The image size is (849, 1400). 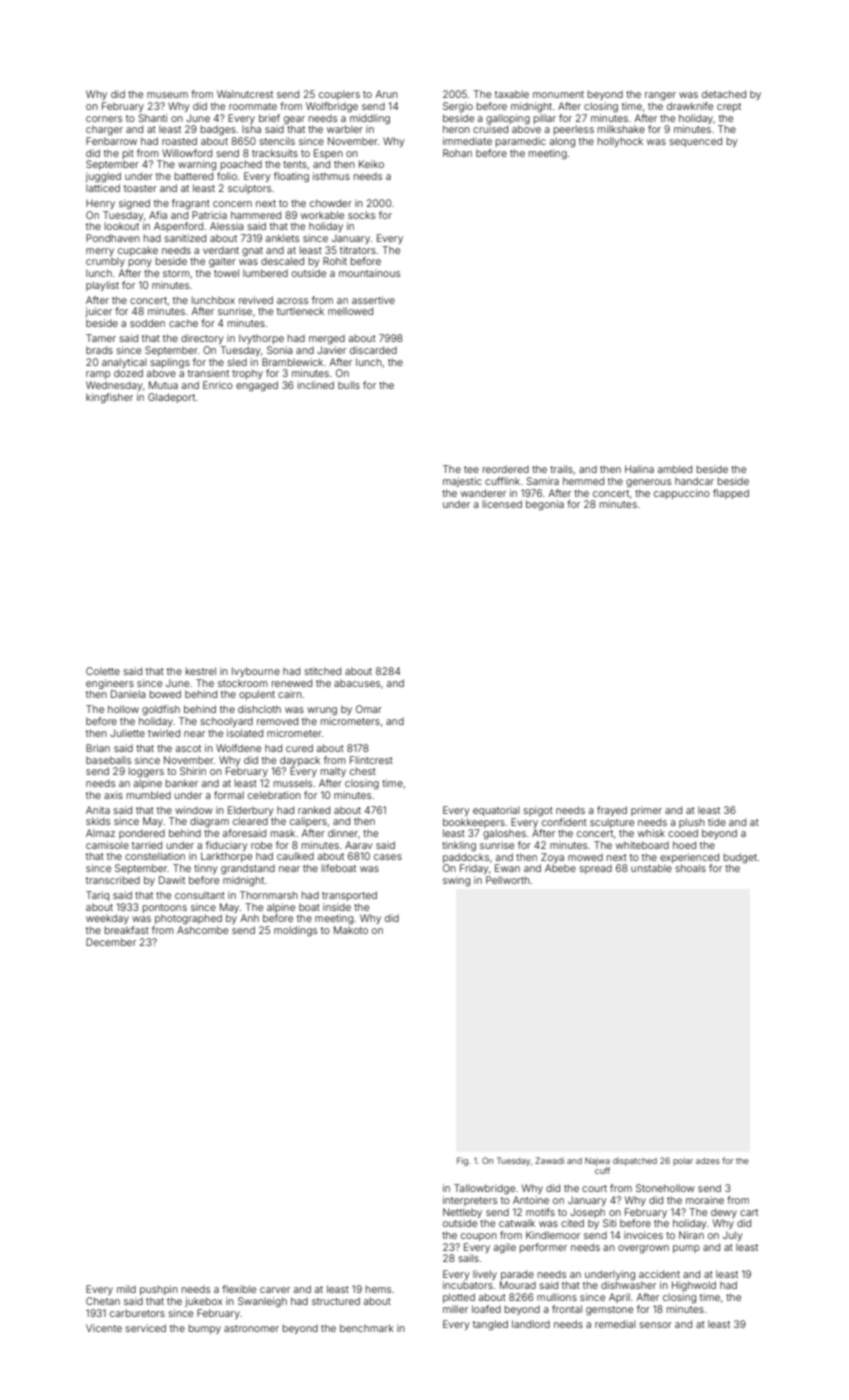 What do you see at coordinates (295, 931) in the screenshot?
I see `moldings` at bounding box center [295, 931].
